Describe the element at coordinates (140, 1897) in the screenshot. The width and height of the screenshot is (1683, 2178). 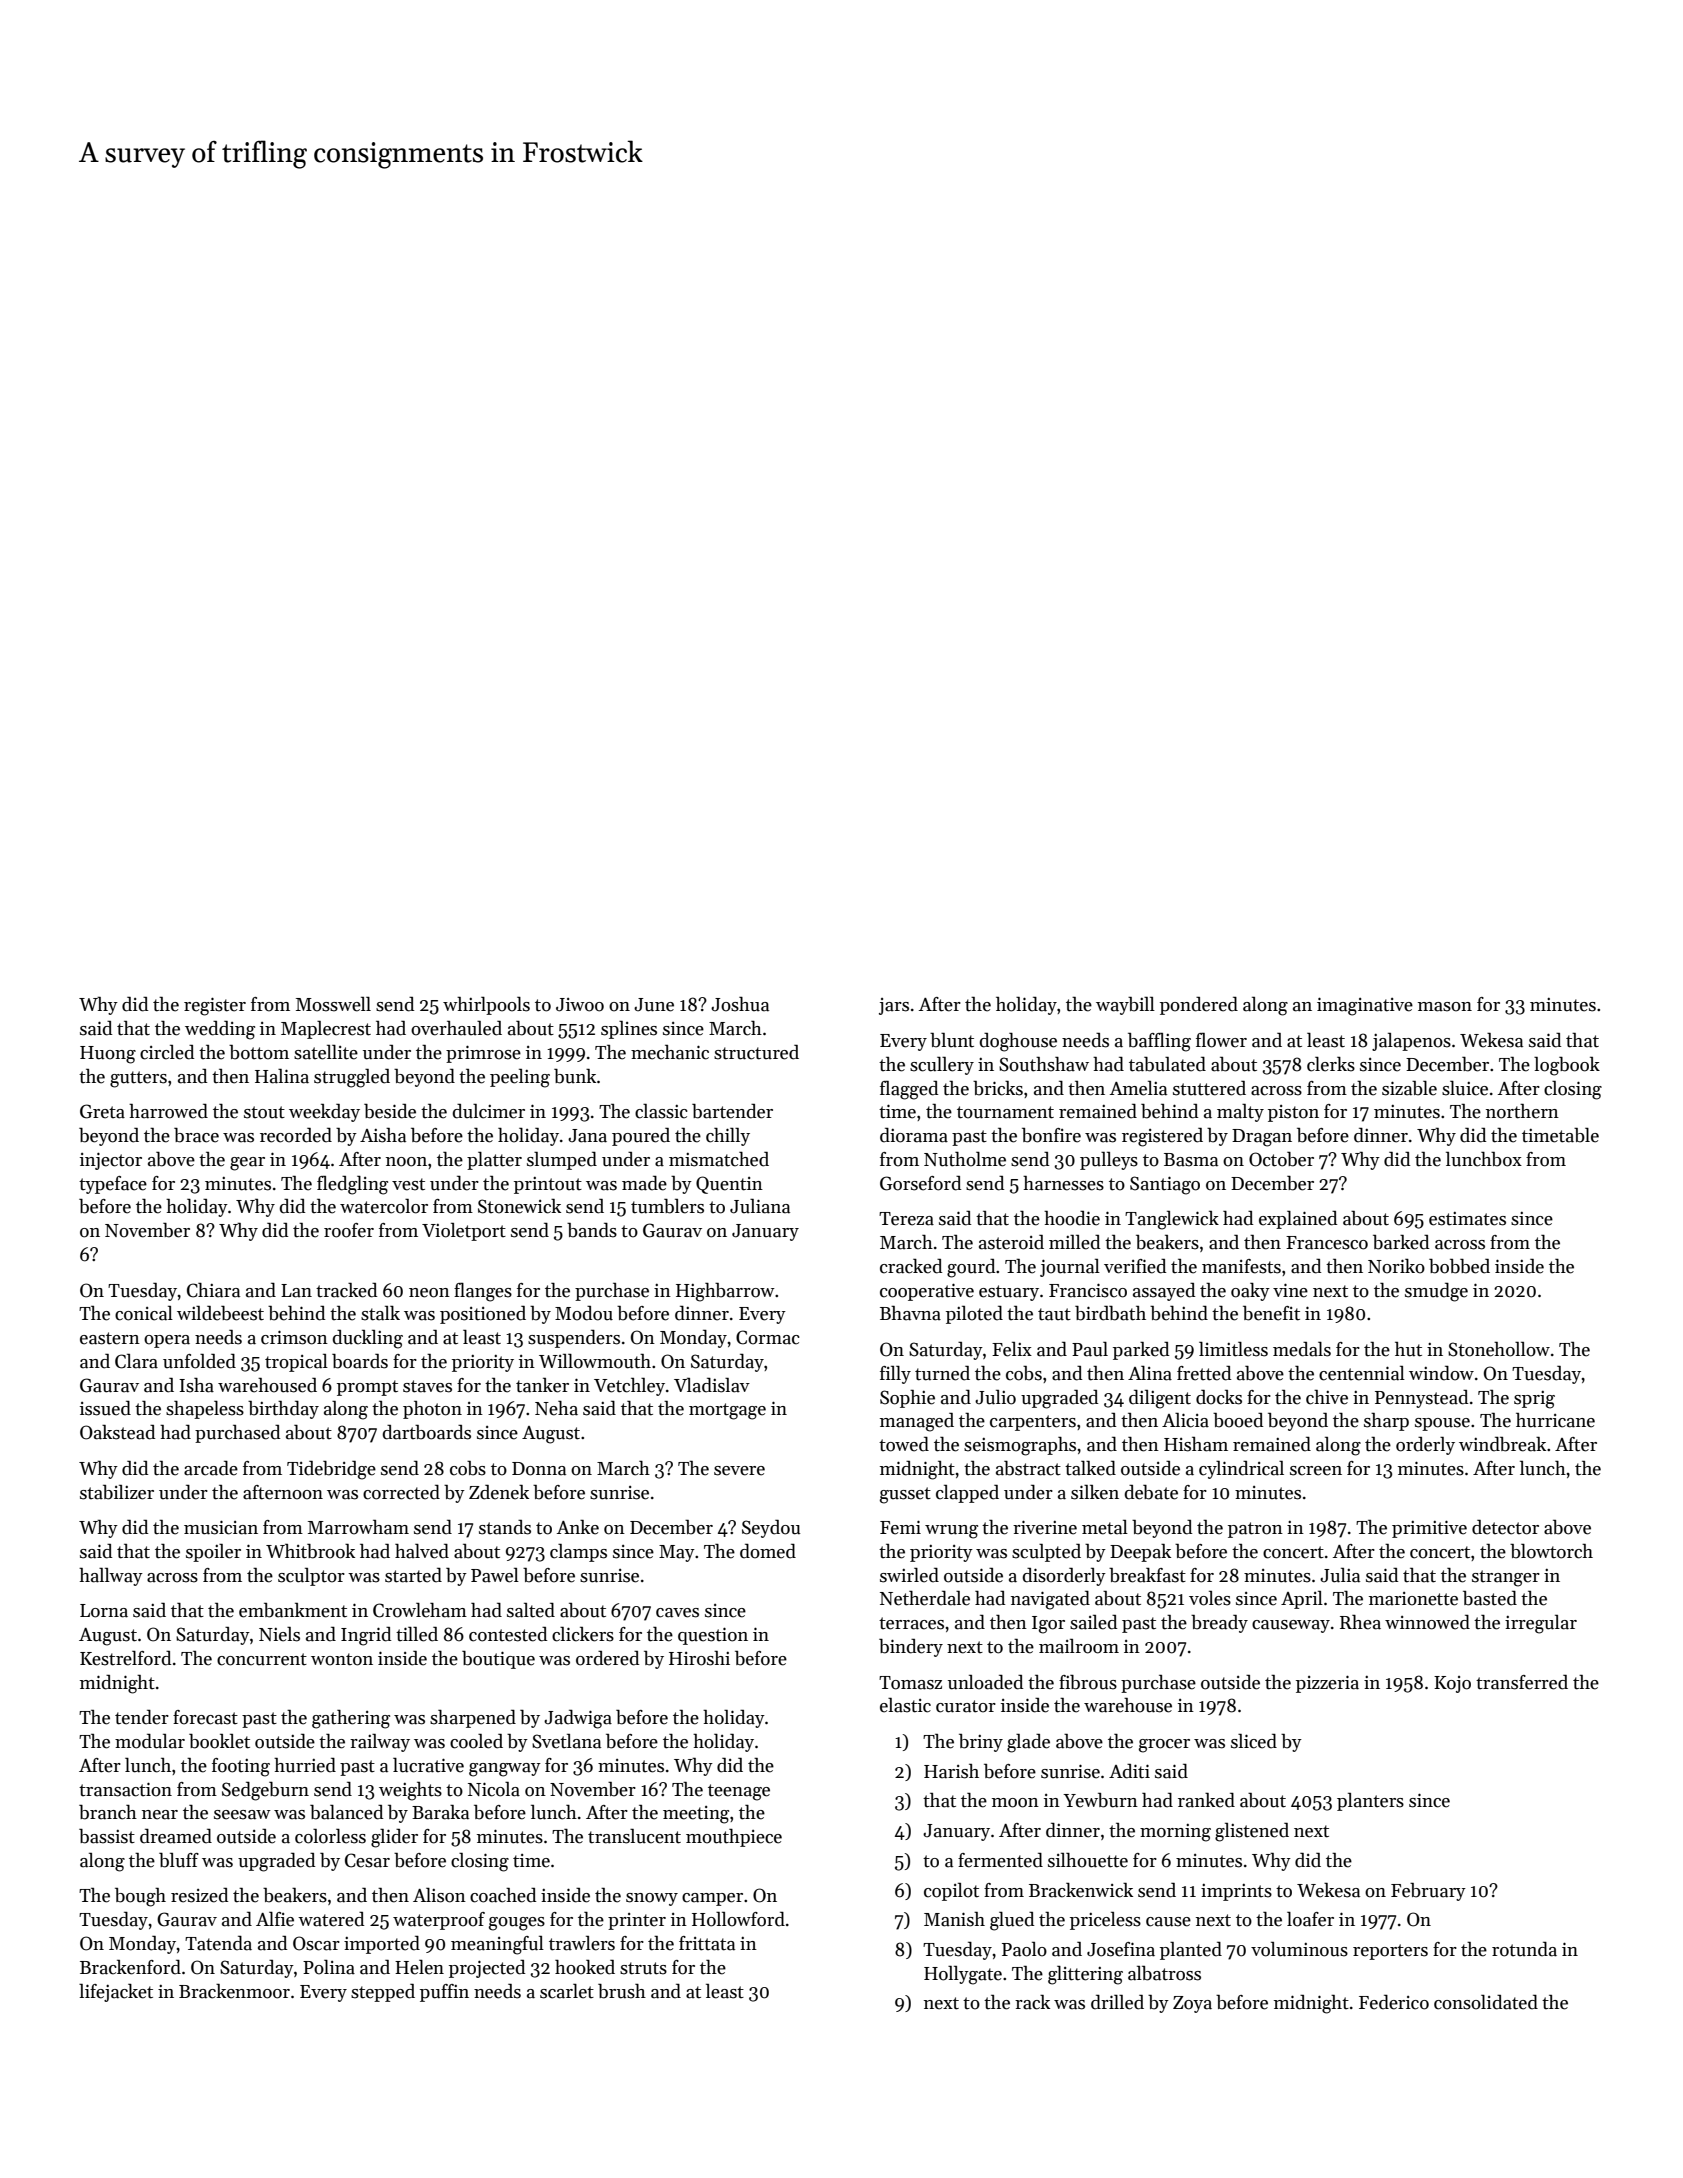
I see `bough` at that location.
